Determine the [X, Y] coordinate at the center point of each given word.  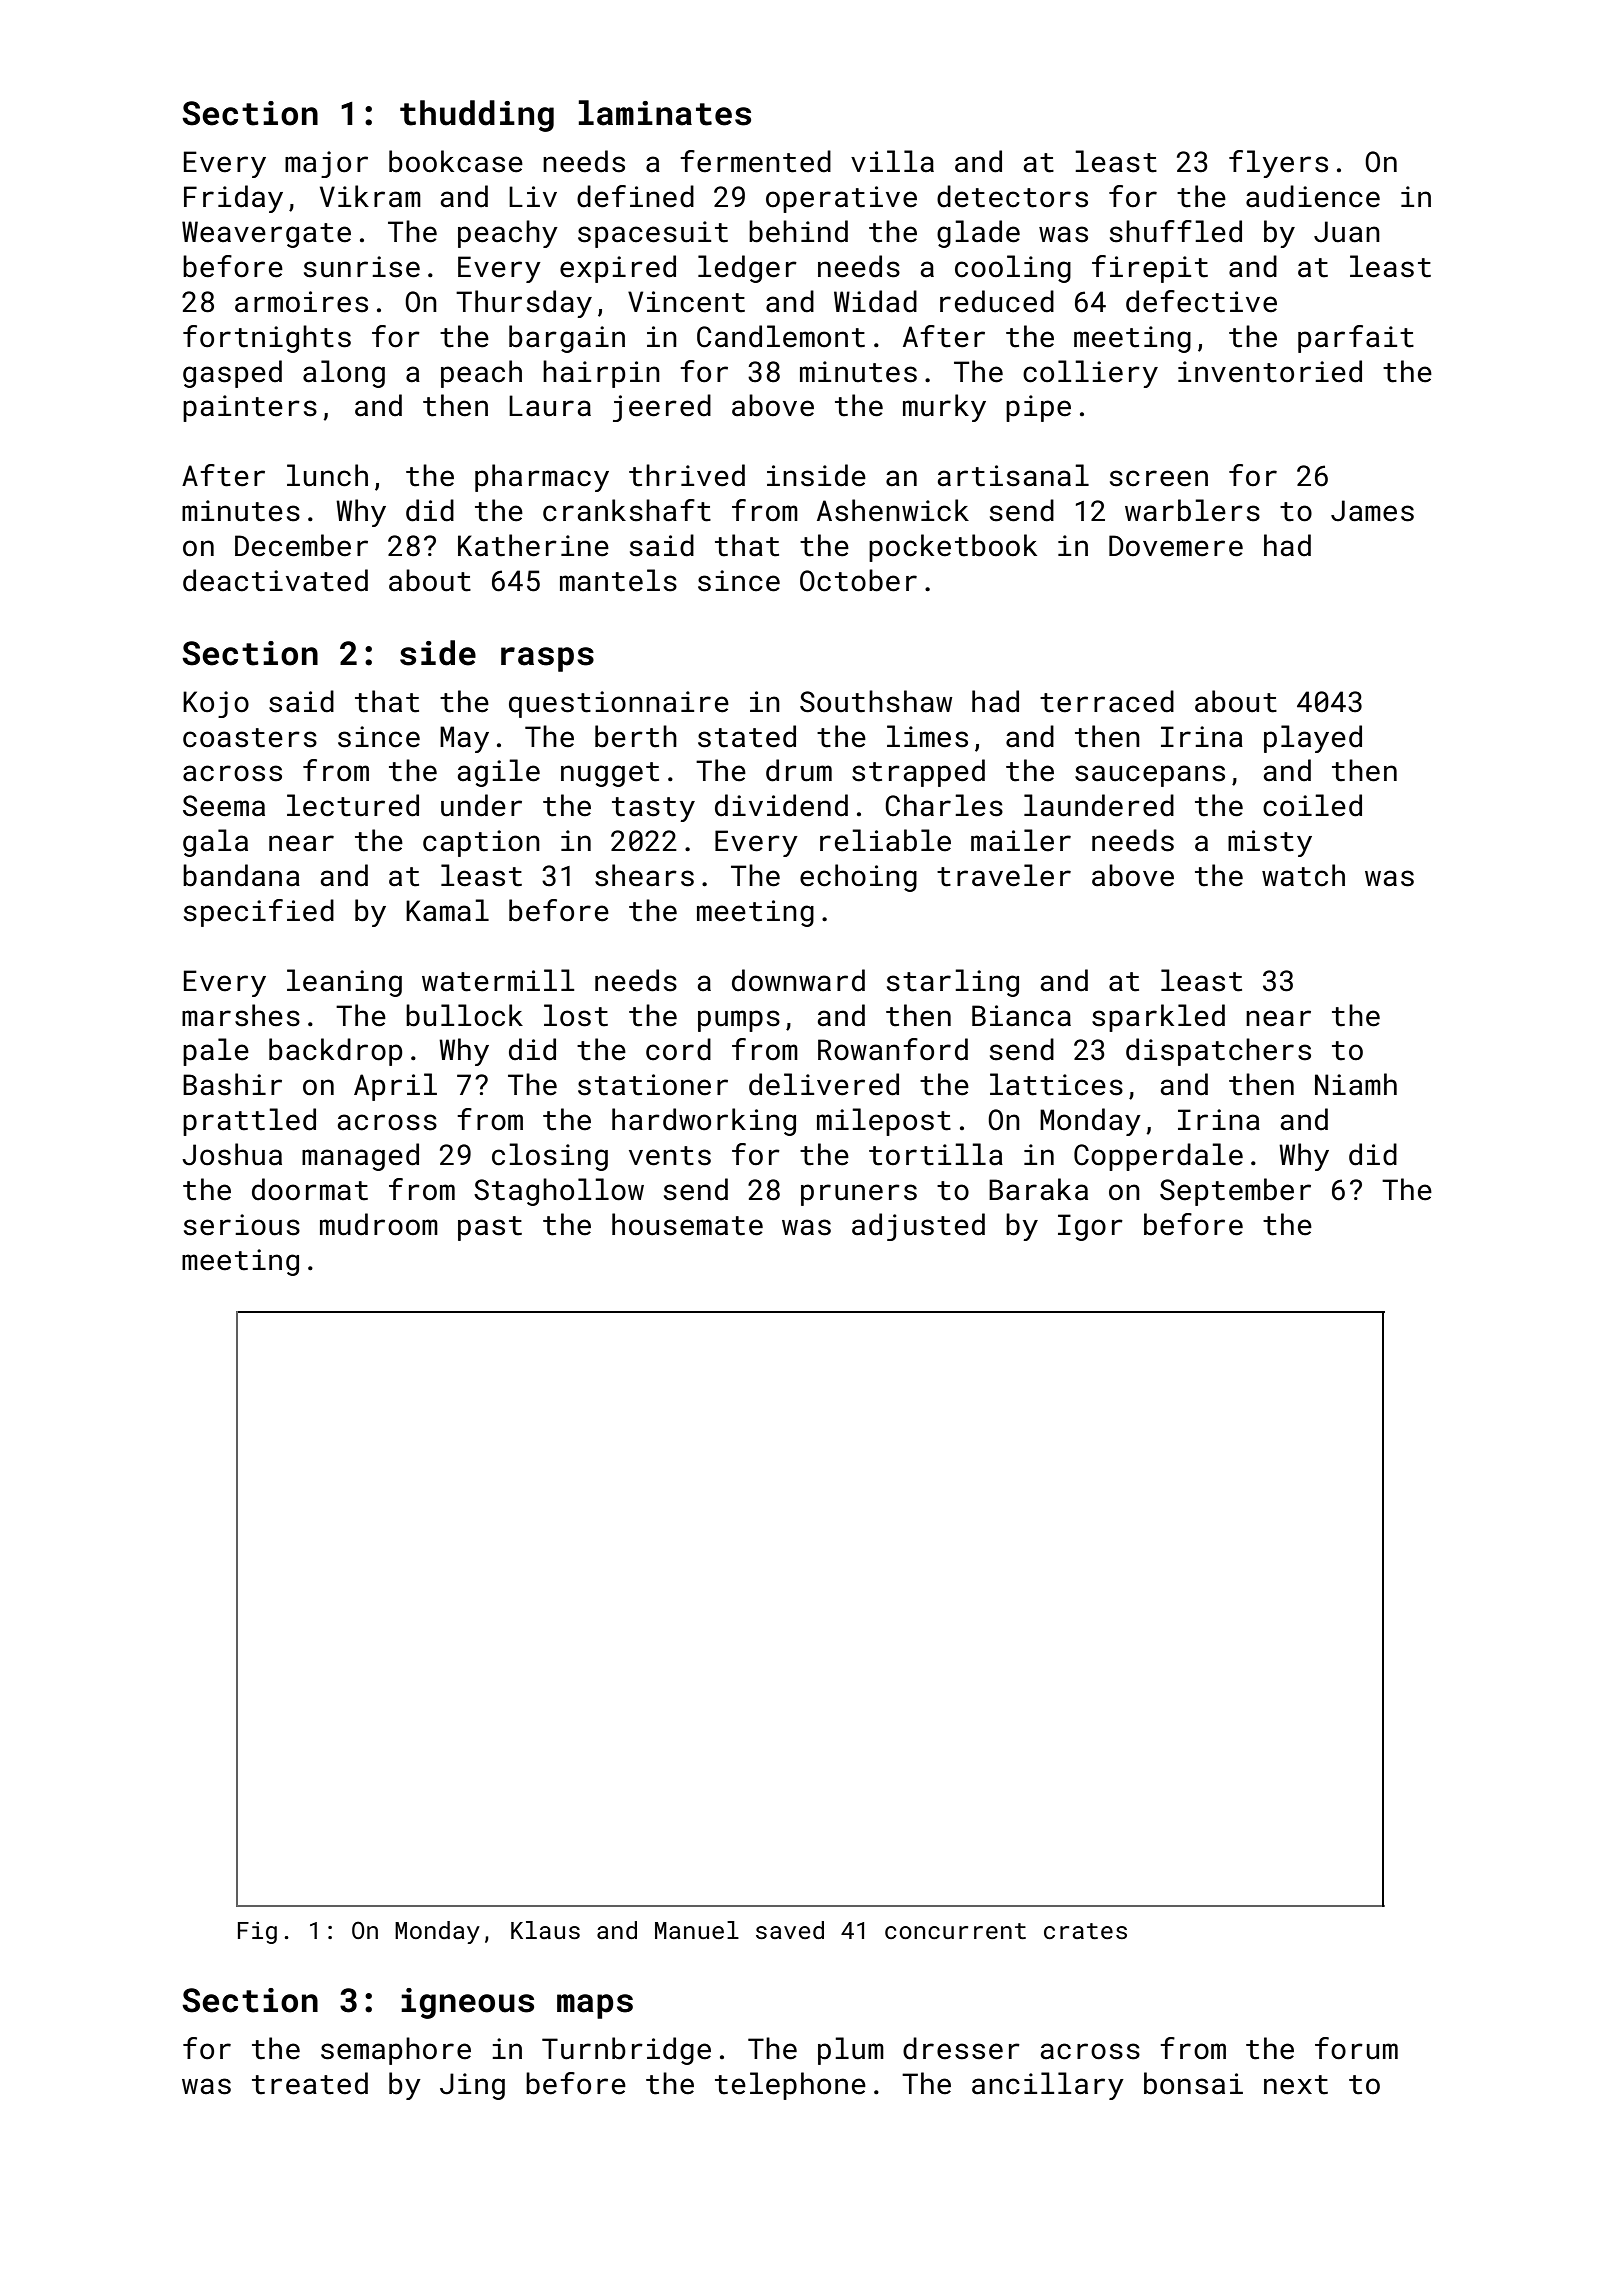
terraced [1107, 701]
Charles [944, 805]
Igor [1090, 1227]
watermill [498, 980]
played [1313, 739]
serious [242, 1225]
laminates [665, 113]
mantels [618, 580]
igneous [467, 2003]
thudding [477, 116]
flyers [1278, 164]
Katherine [533, 545]
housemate [687, 1224]
